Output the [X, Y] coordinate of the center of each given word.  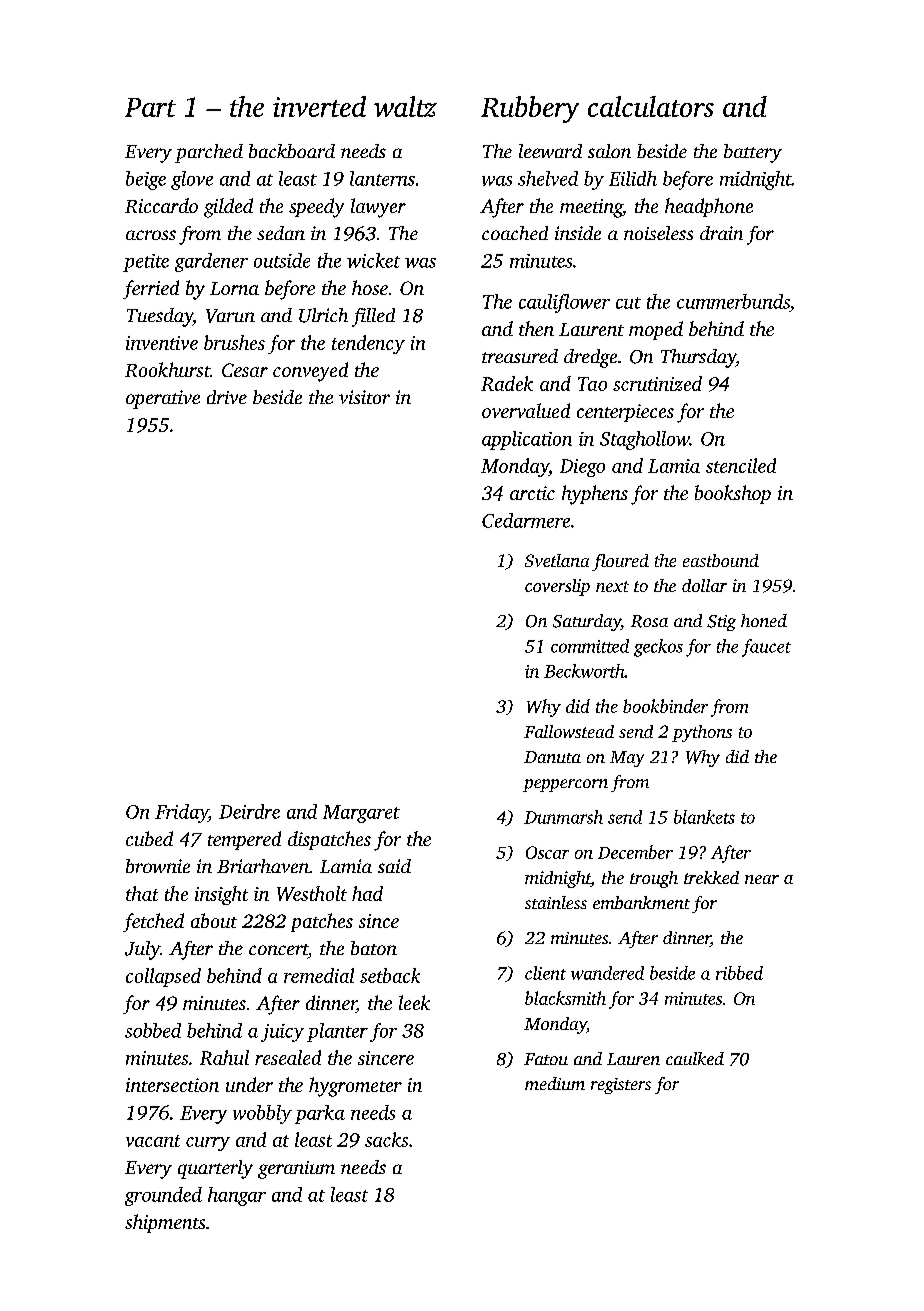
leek [414, 1002]
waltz [405, 106]
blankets [704, 817]
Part [150, 107]
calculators [651, 106]
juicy [282, 1033]
